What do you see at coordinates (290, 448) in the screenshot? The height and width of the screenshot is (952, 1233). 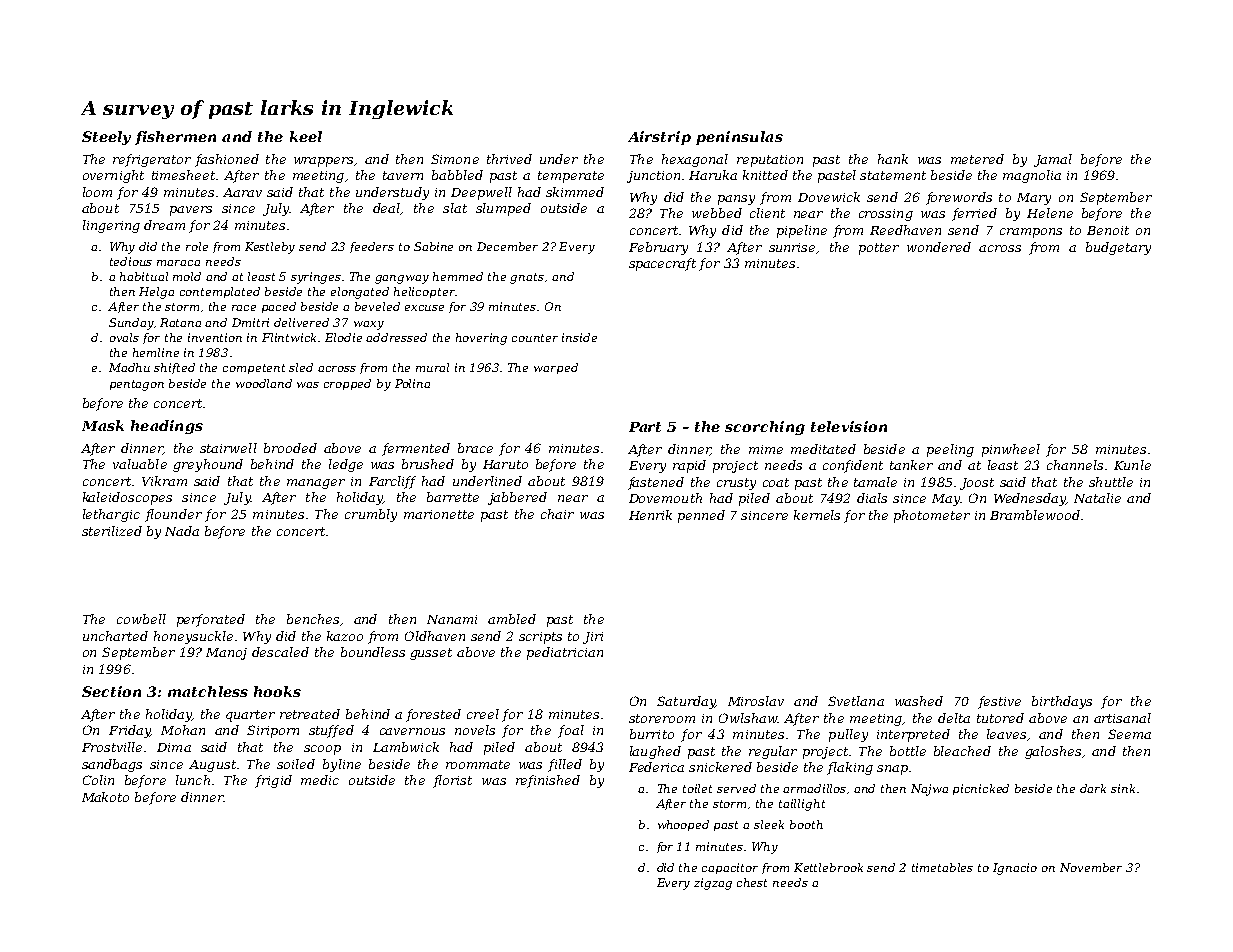 I see `brooded` at bounding box center [290, 448].
